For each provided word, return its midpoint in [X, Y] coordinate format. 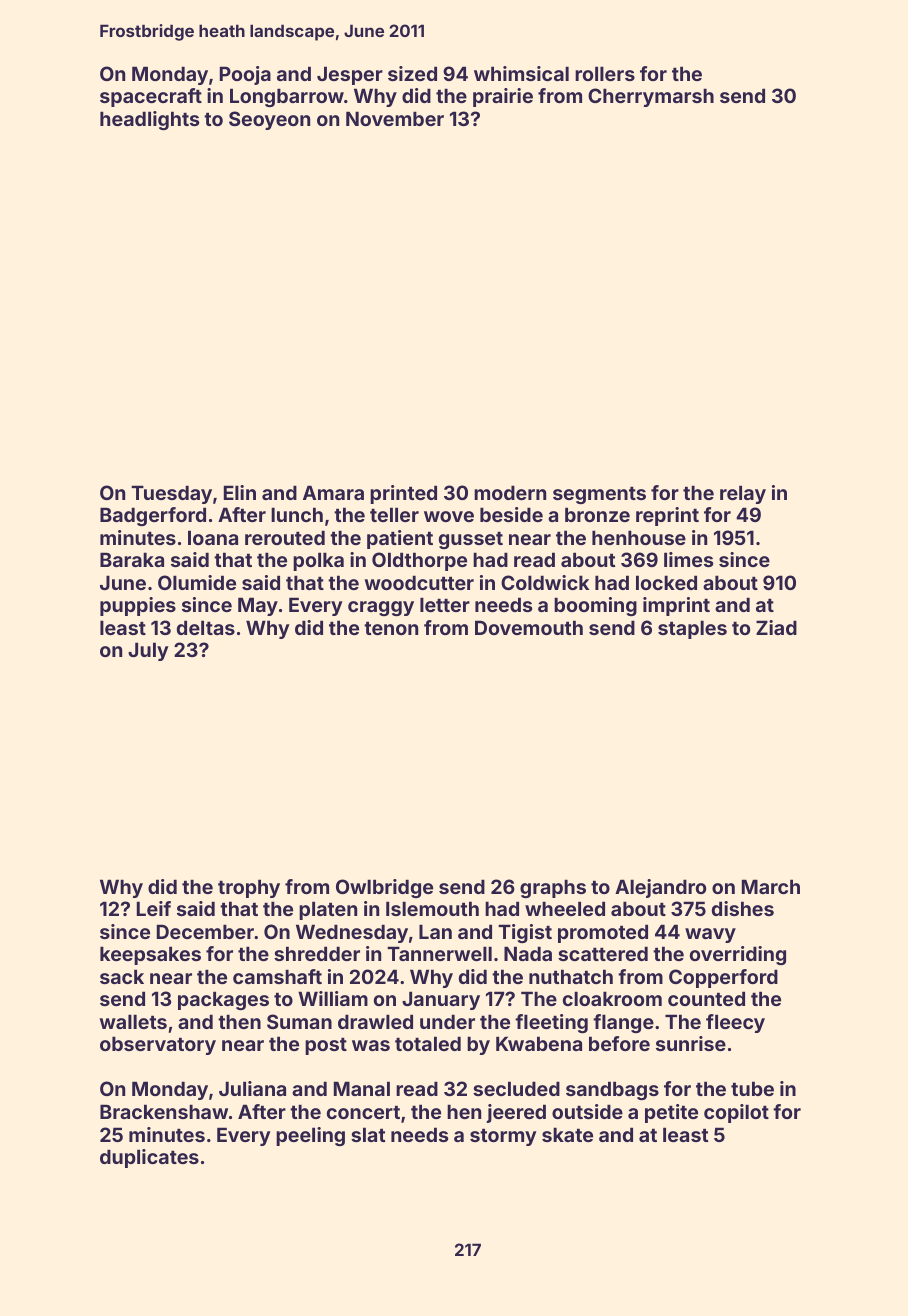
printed [403, 494]
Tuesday [171, 494]
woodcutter [419, 582]
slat [368, 1134]
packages [223, 1000]
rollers [605, 73]
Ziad [776, 627]
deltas [206, 627]
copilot [736, 1113]
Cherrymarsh [651, 97]
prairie [503, 97]
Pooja [245, 75]
